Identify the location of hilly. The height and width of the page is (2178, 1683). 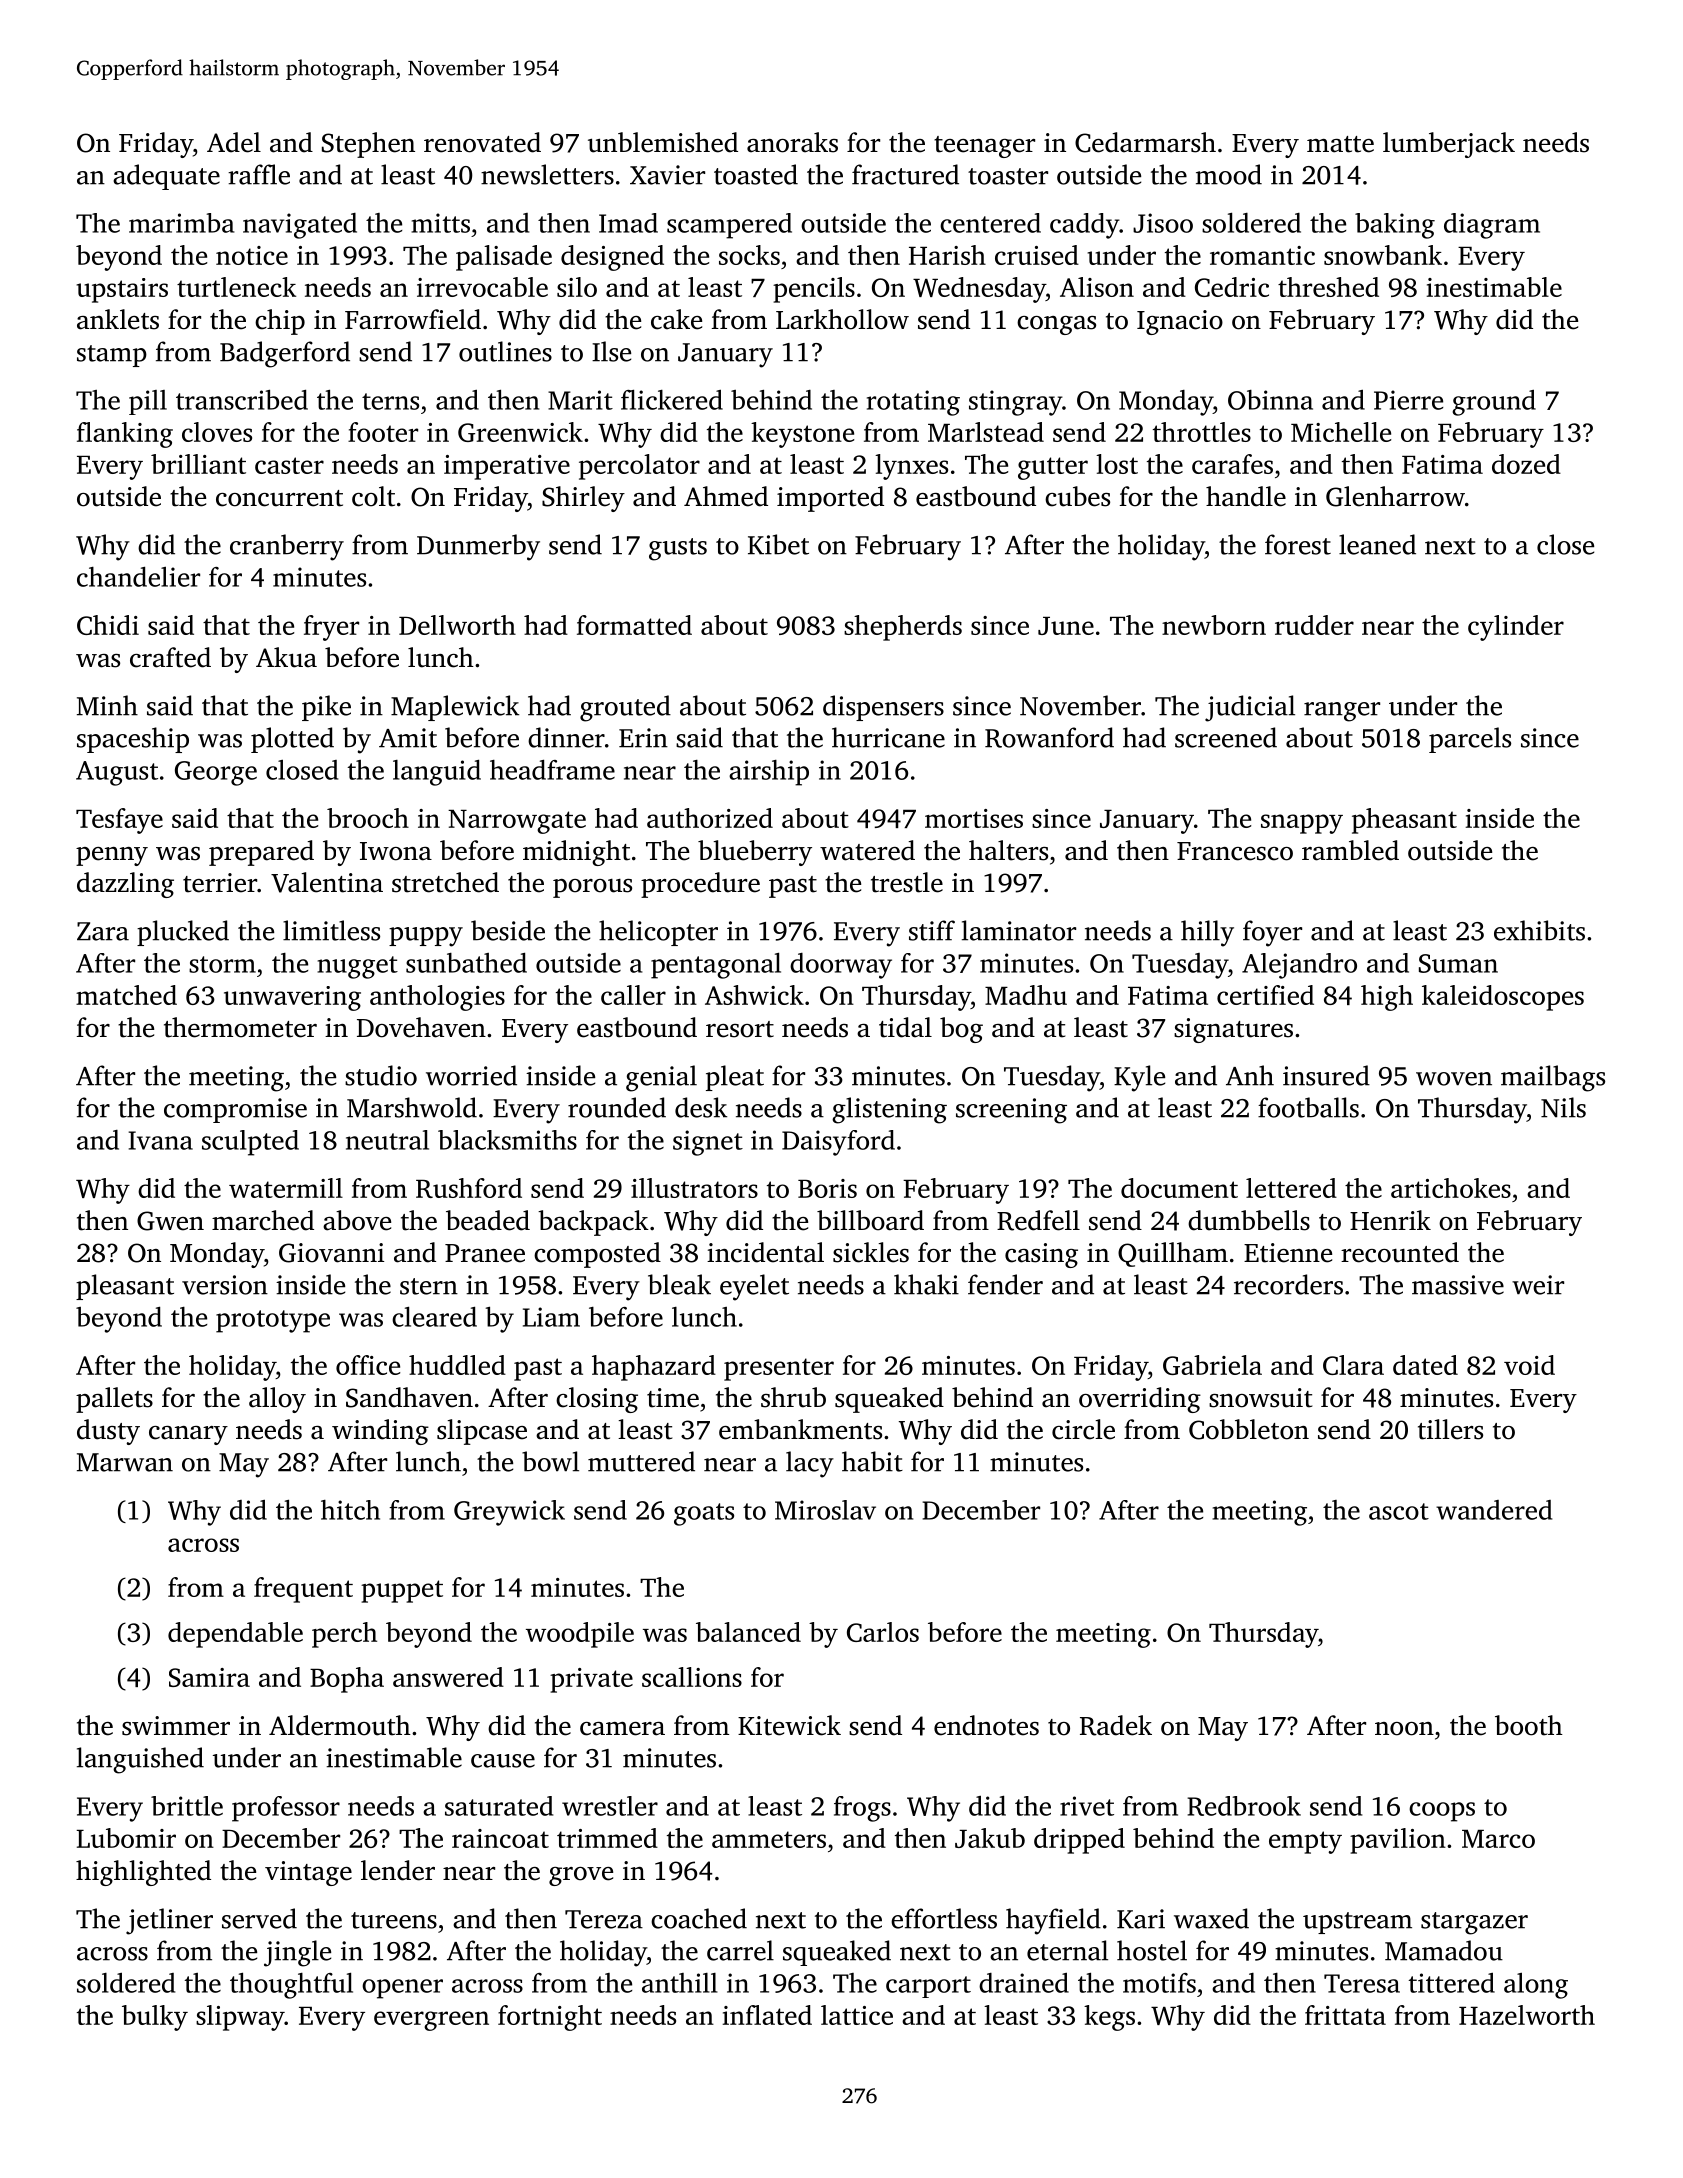
(1207, 933).
